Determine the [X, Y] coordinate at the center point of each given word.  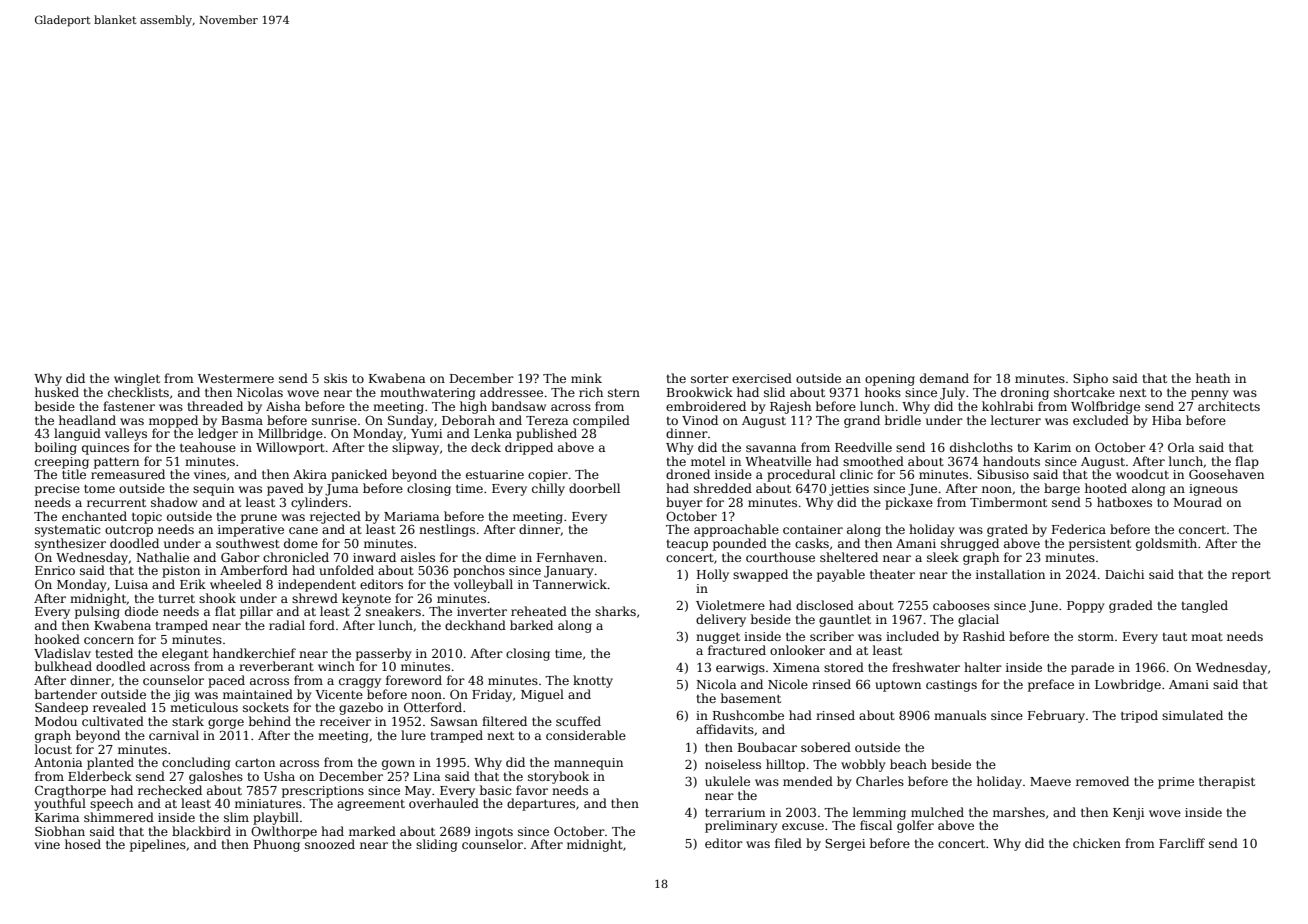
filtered [504, 721]
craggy [360, 683]
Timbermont [1008, 502]
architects [1229, 406]
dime [501, 557]
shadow [174, 502]
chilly [548, 489]
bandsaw [519, 406]
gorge [226, 724]
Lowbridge [1128, 685]
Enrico [55, 570]
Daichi [1124, 574]
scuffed [578, 721]
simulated [1192, 715]
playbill [276, 818]
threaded [215, 406]
